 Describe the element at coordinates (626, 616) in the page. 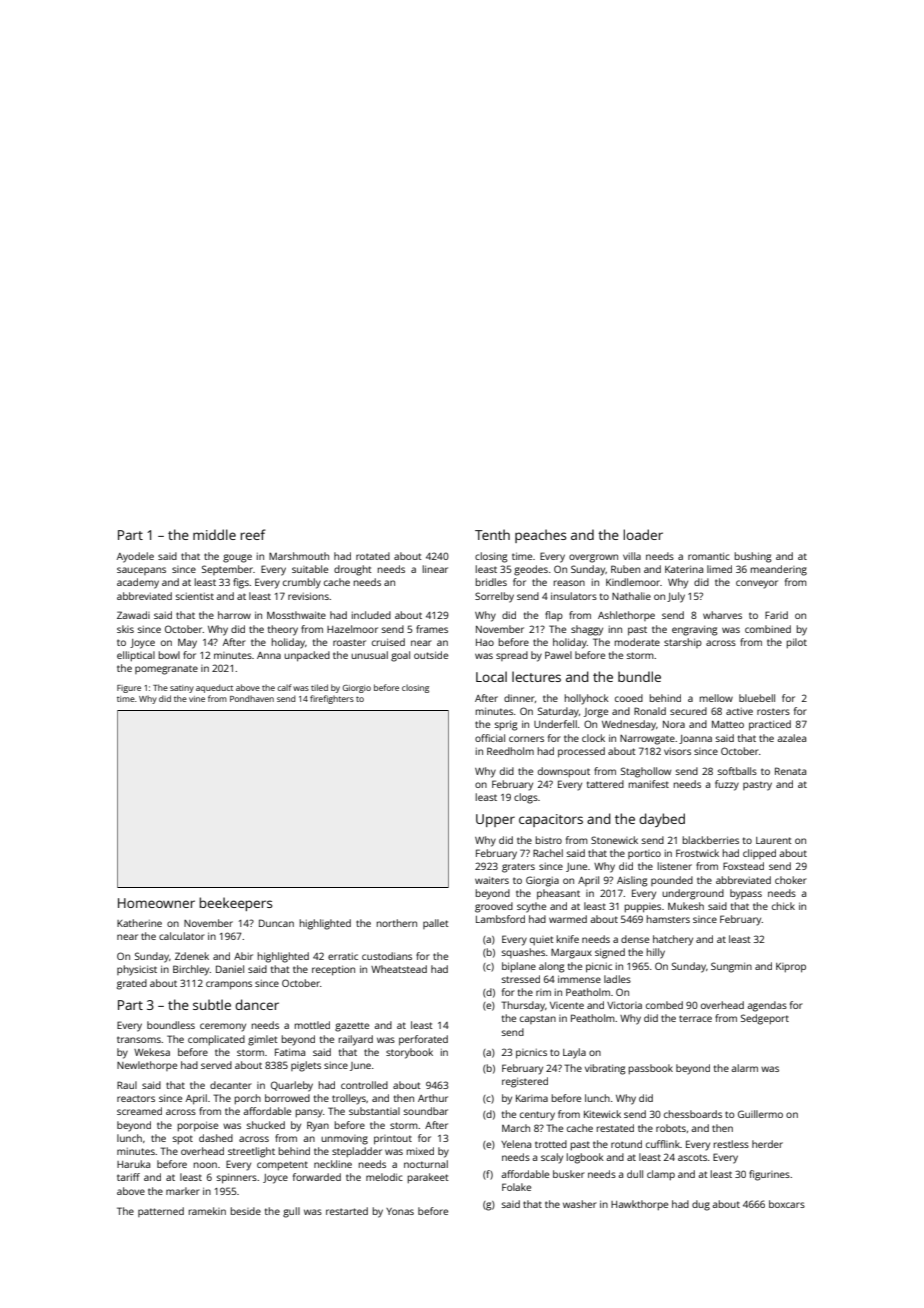

I see `Ashlethorpe` at that location.
